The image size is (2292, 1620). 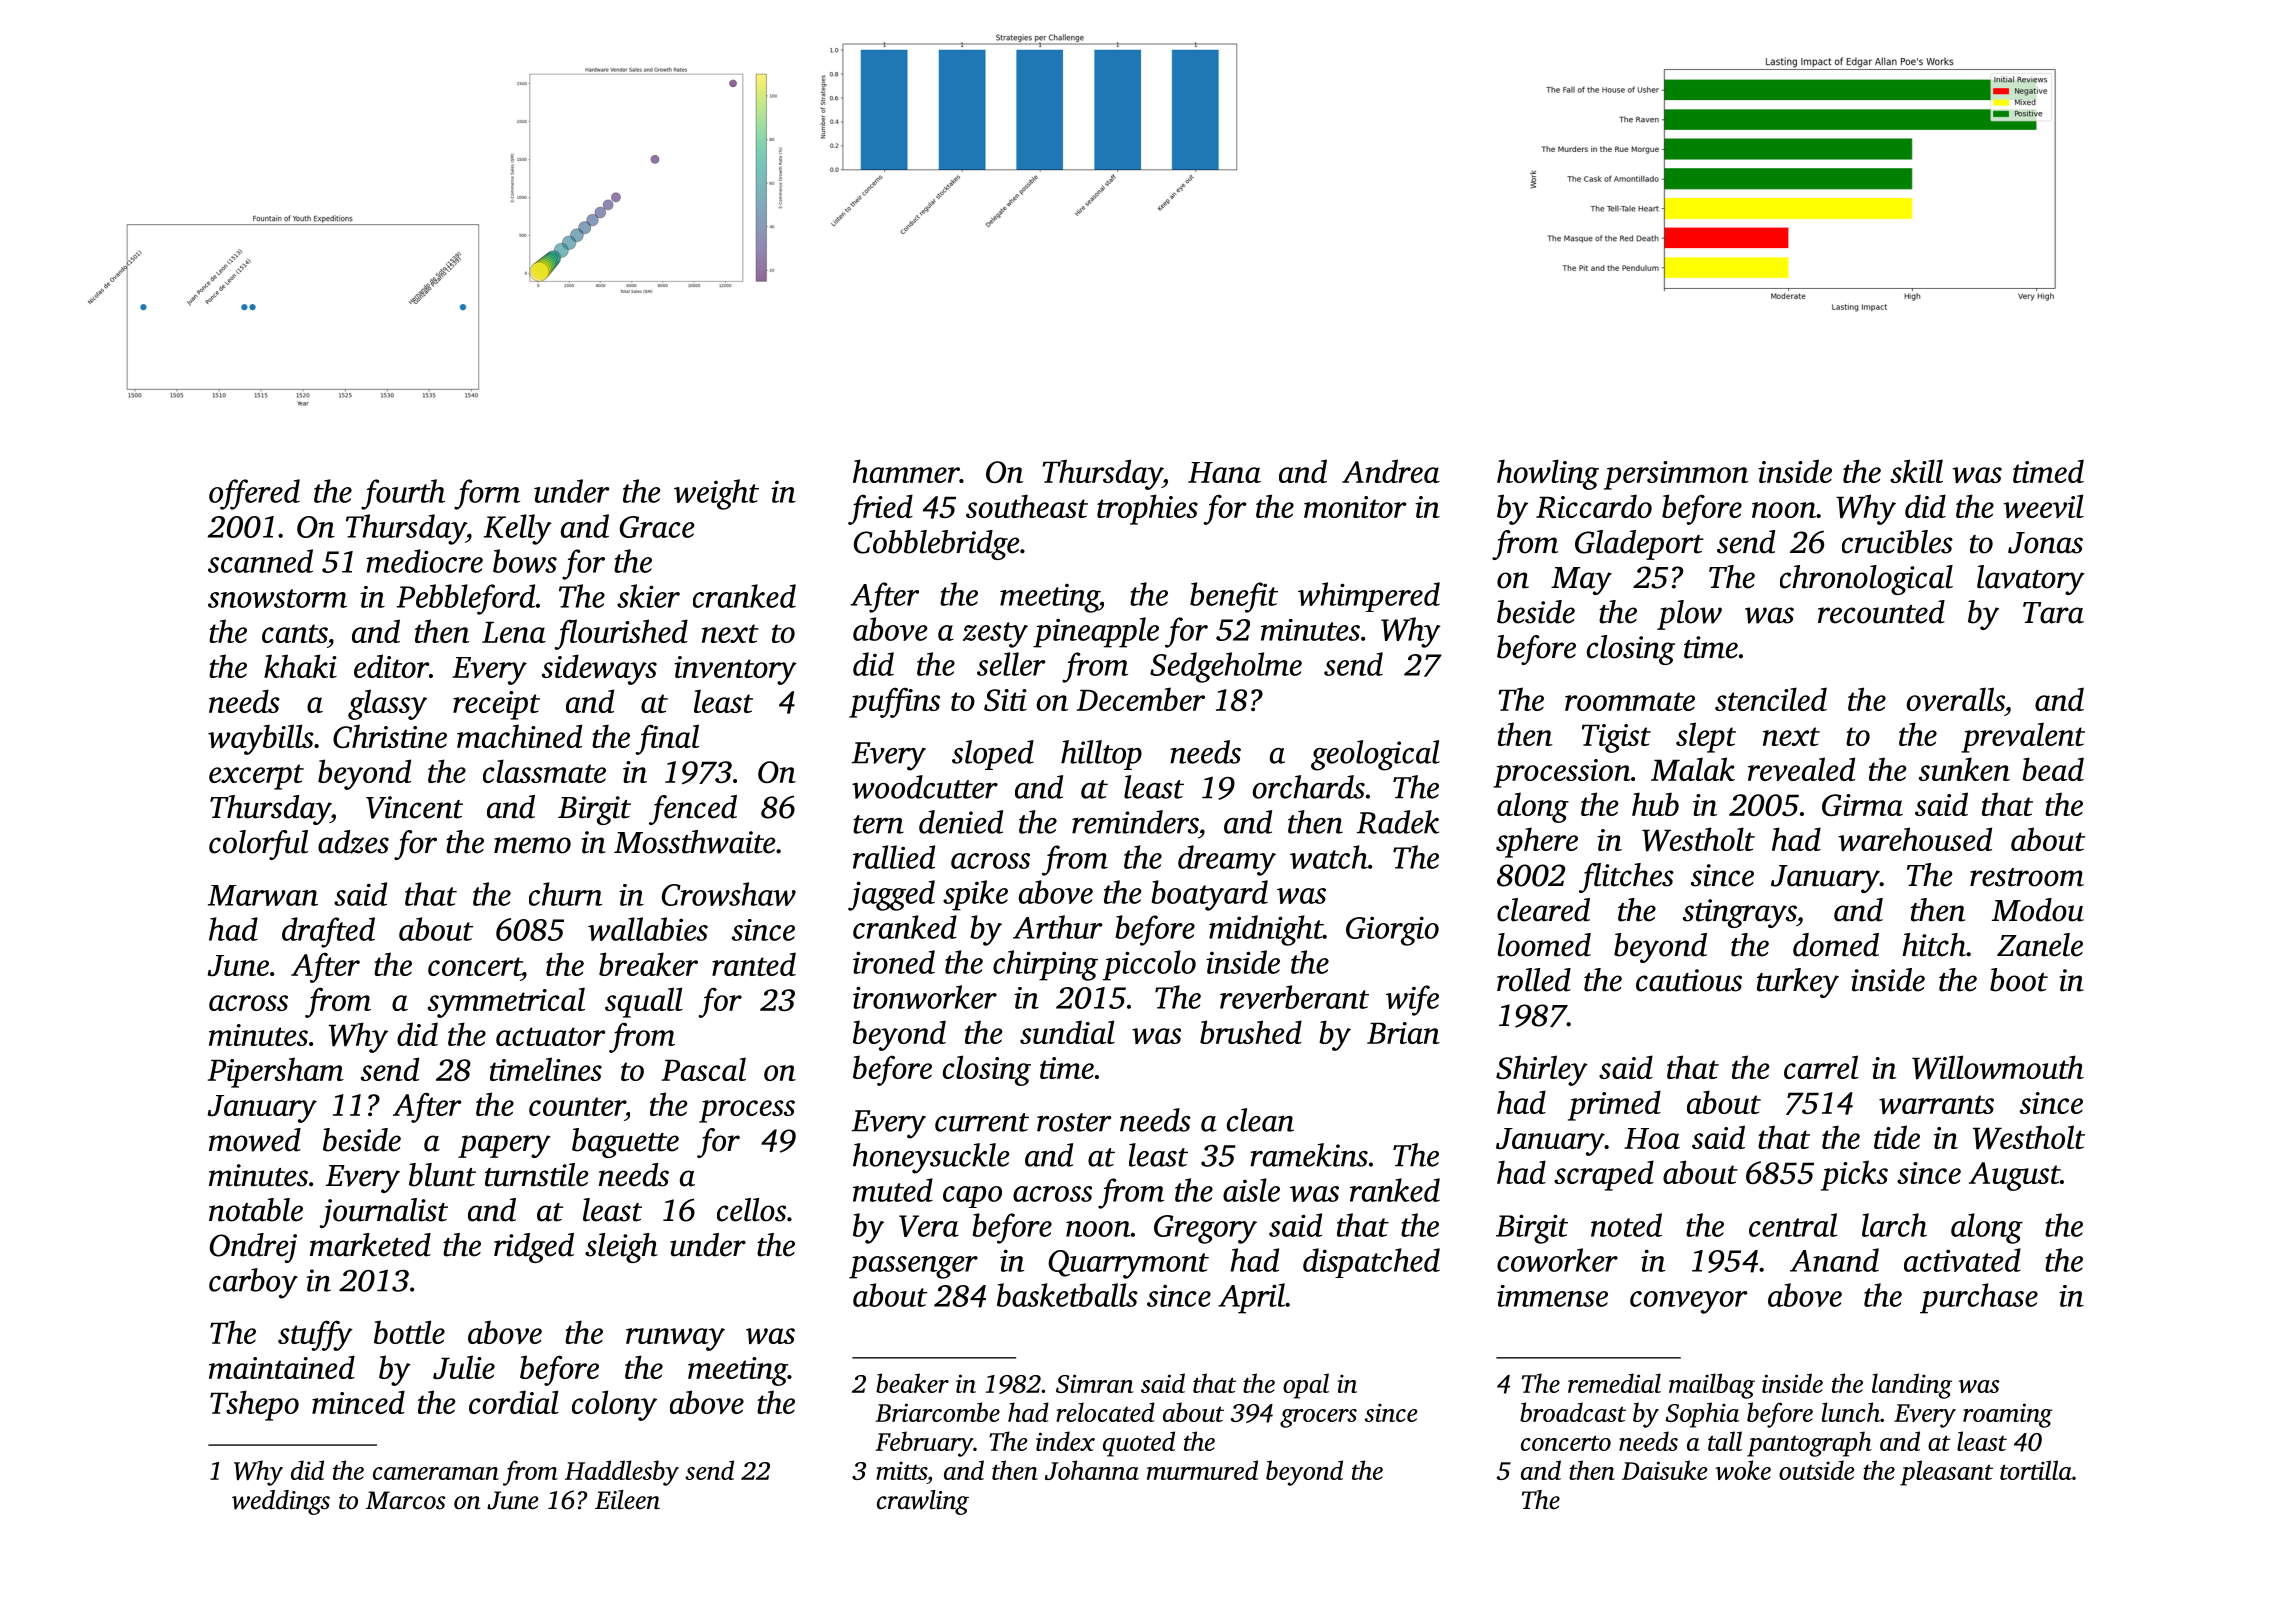 I want to click on tide, so click(x=1897, y=1137).
